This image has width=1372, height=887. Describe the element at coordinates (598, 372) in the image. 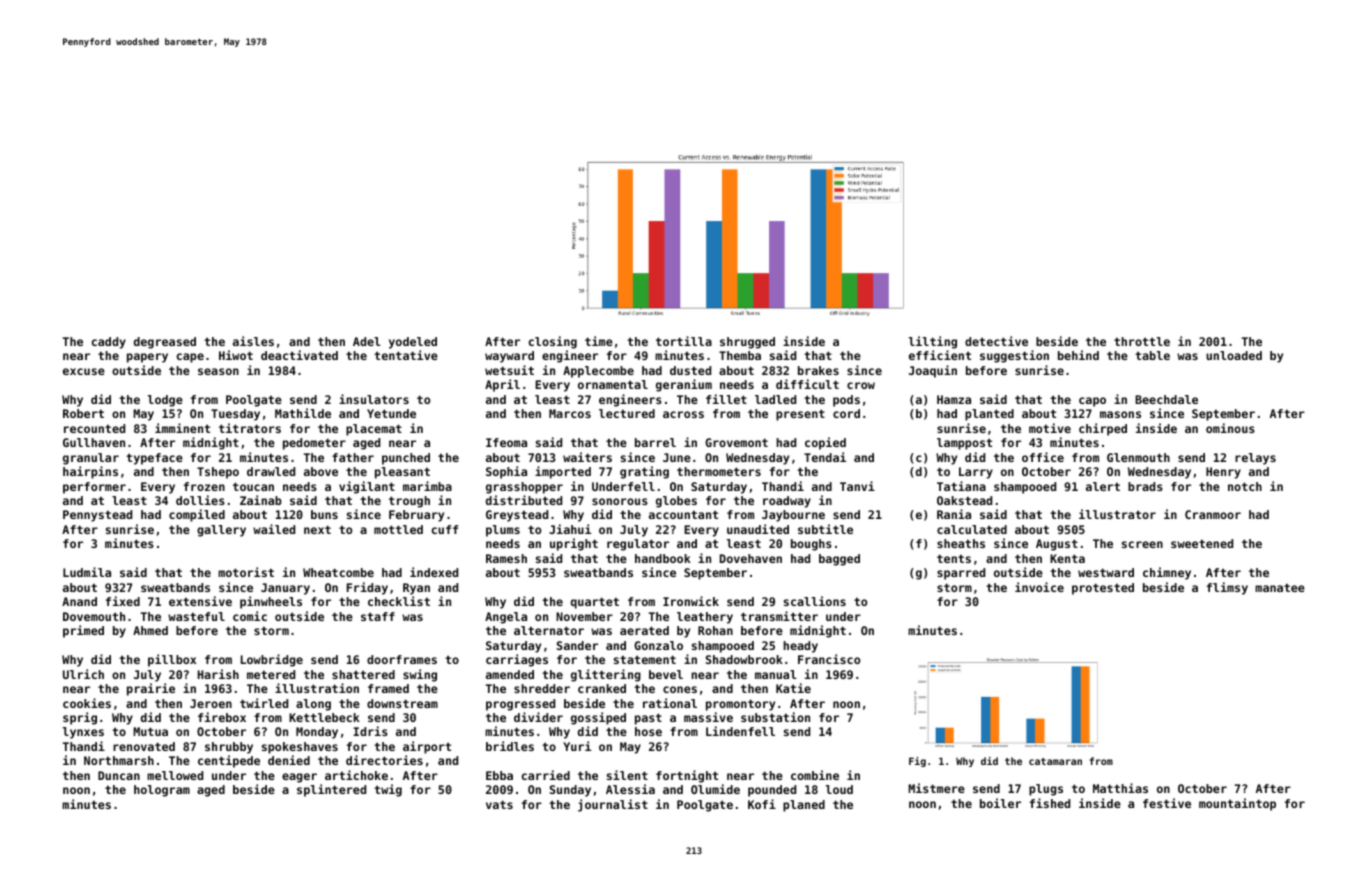

I see `Applecombe` at that location.
